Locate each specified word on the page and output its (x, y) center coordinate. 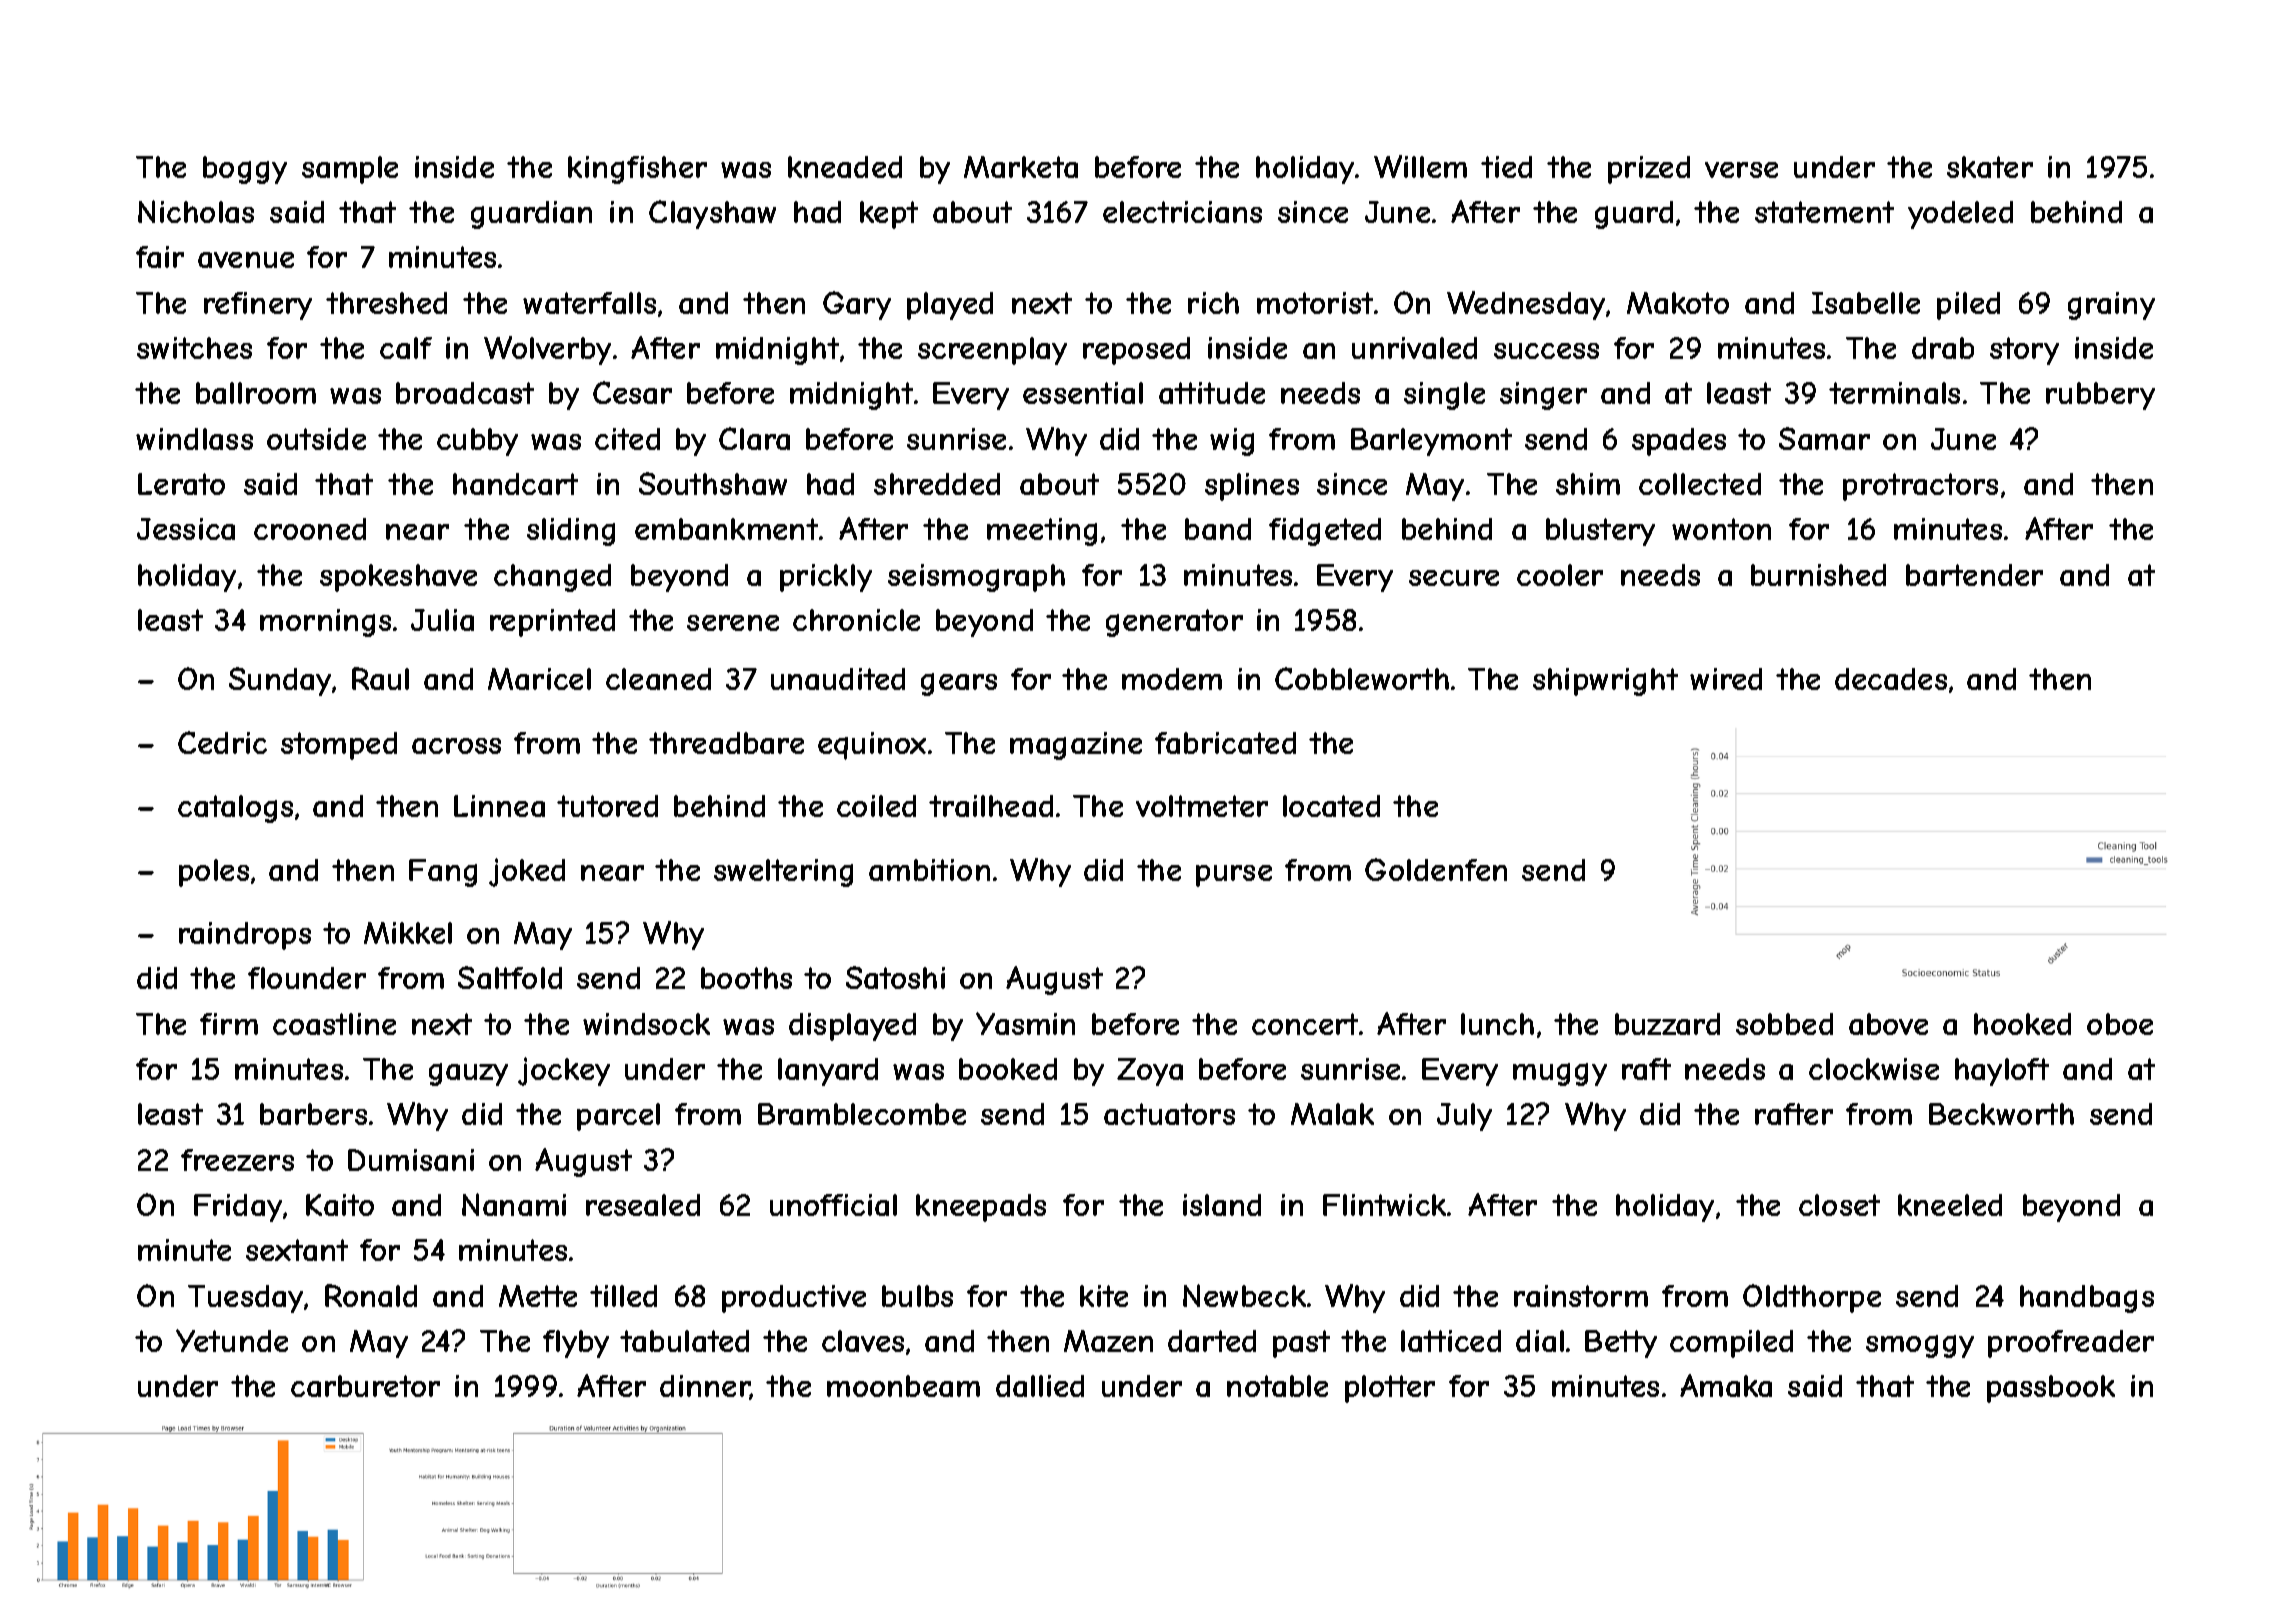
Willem (1420, 166)
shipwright (1605, 682)
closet (1839, 1205)
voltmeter (1202, 806)
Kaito (340, 1205)
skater (1990, 167)
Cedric (222, 742)
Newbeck (1244, 1295)
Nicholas (196, 211)
